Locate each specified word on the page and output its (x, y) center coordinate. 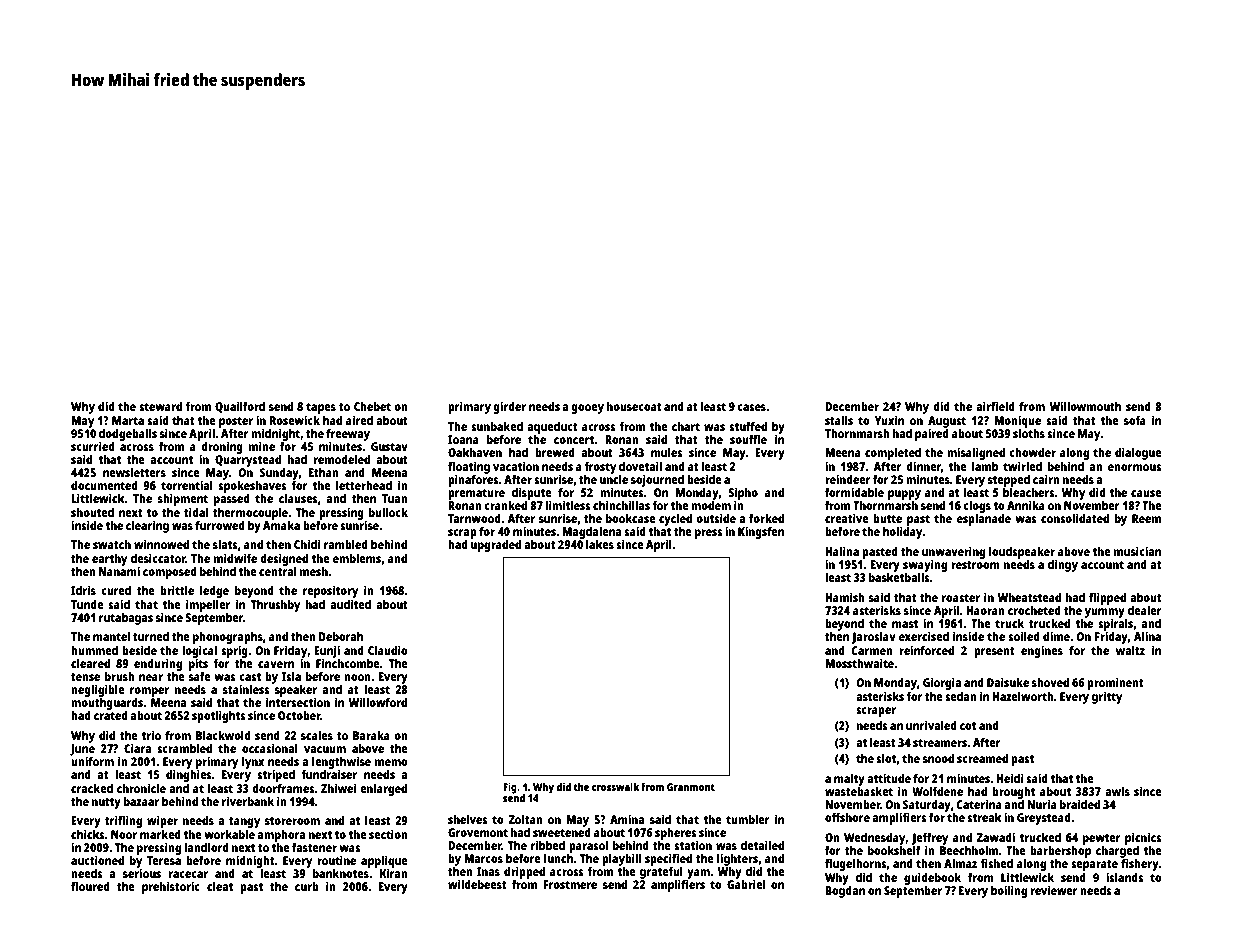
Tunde (87, 604)
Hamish (845, 597)
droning (222, 447)
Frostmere (570, 884)
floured (90, 886)
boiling (1009, 891)
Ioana (463, 439)
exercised (924, 636)
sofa (1135, 420)
